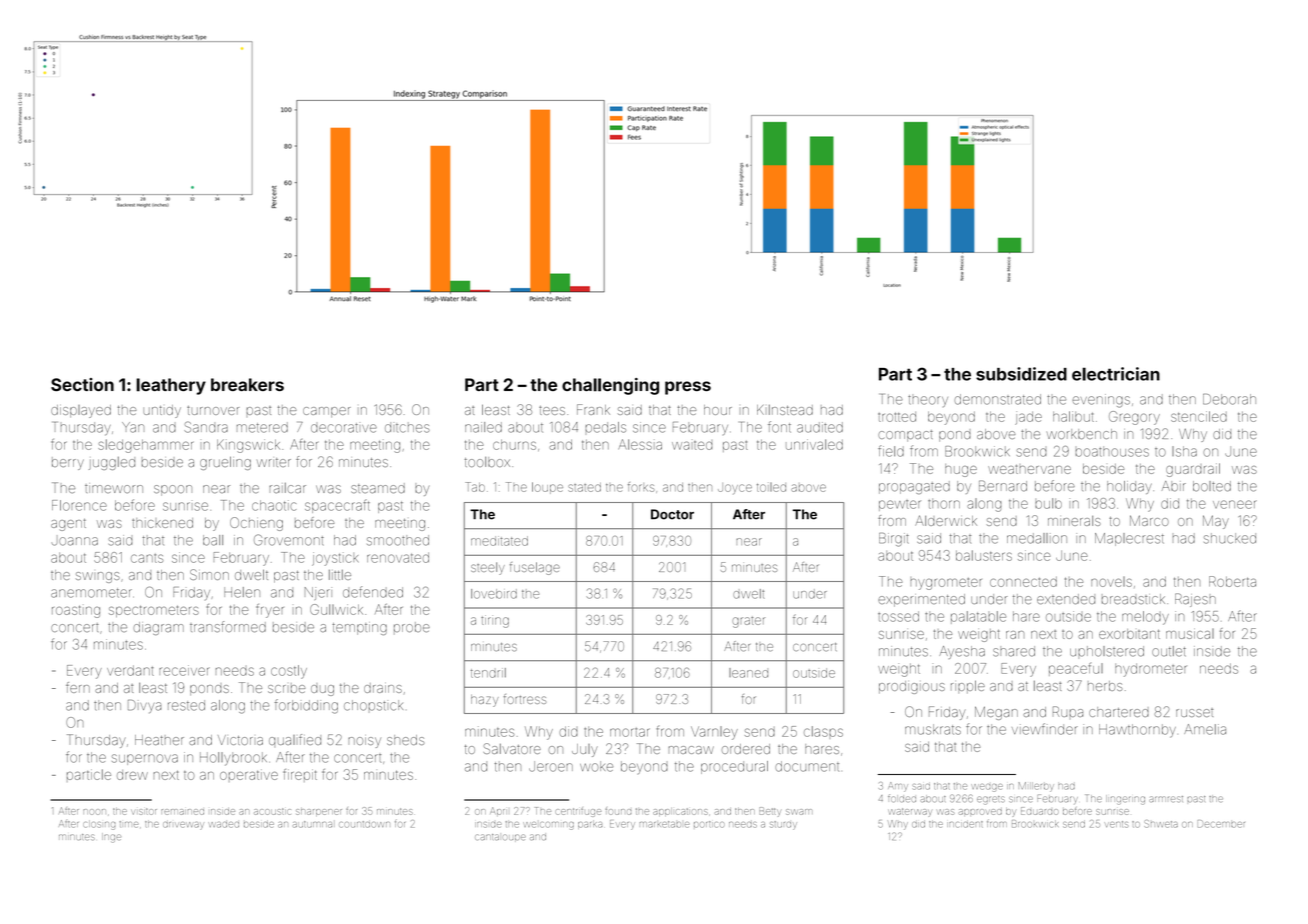 The width and height of the image is (1308, 924). Describe the element at coordinates (319, 812) in the image. I see `sharpener` at that location.
